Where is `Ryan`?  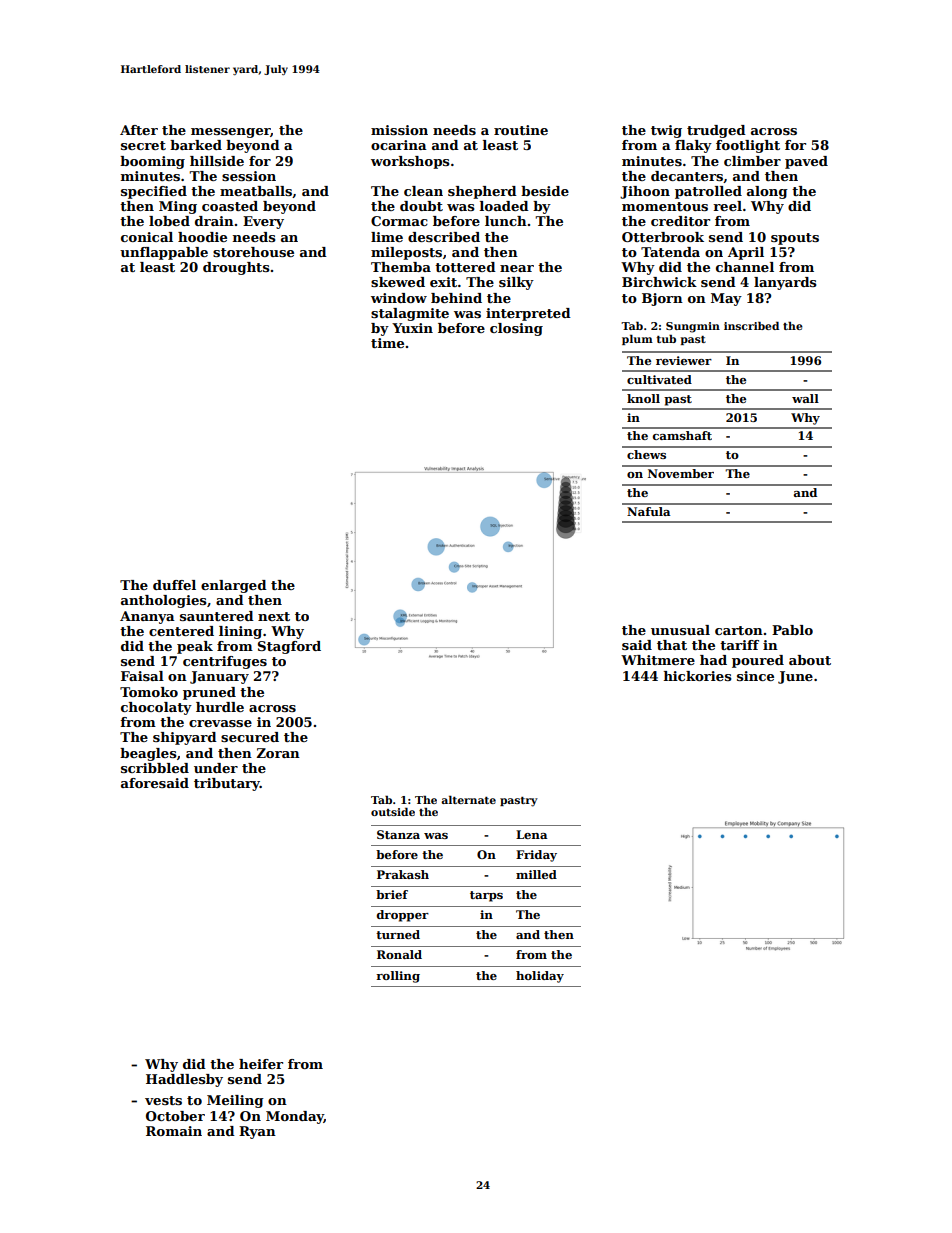
Ryan is located at coordinates (257, 1132).
